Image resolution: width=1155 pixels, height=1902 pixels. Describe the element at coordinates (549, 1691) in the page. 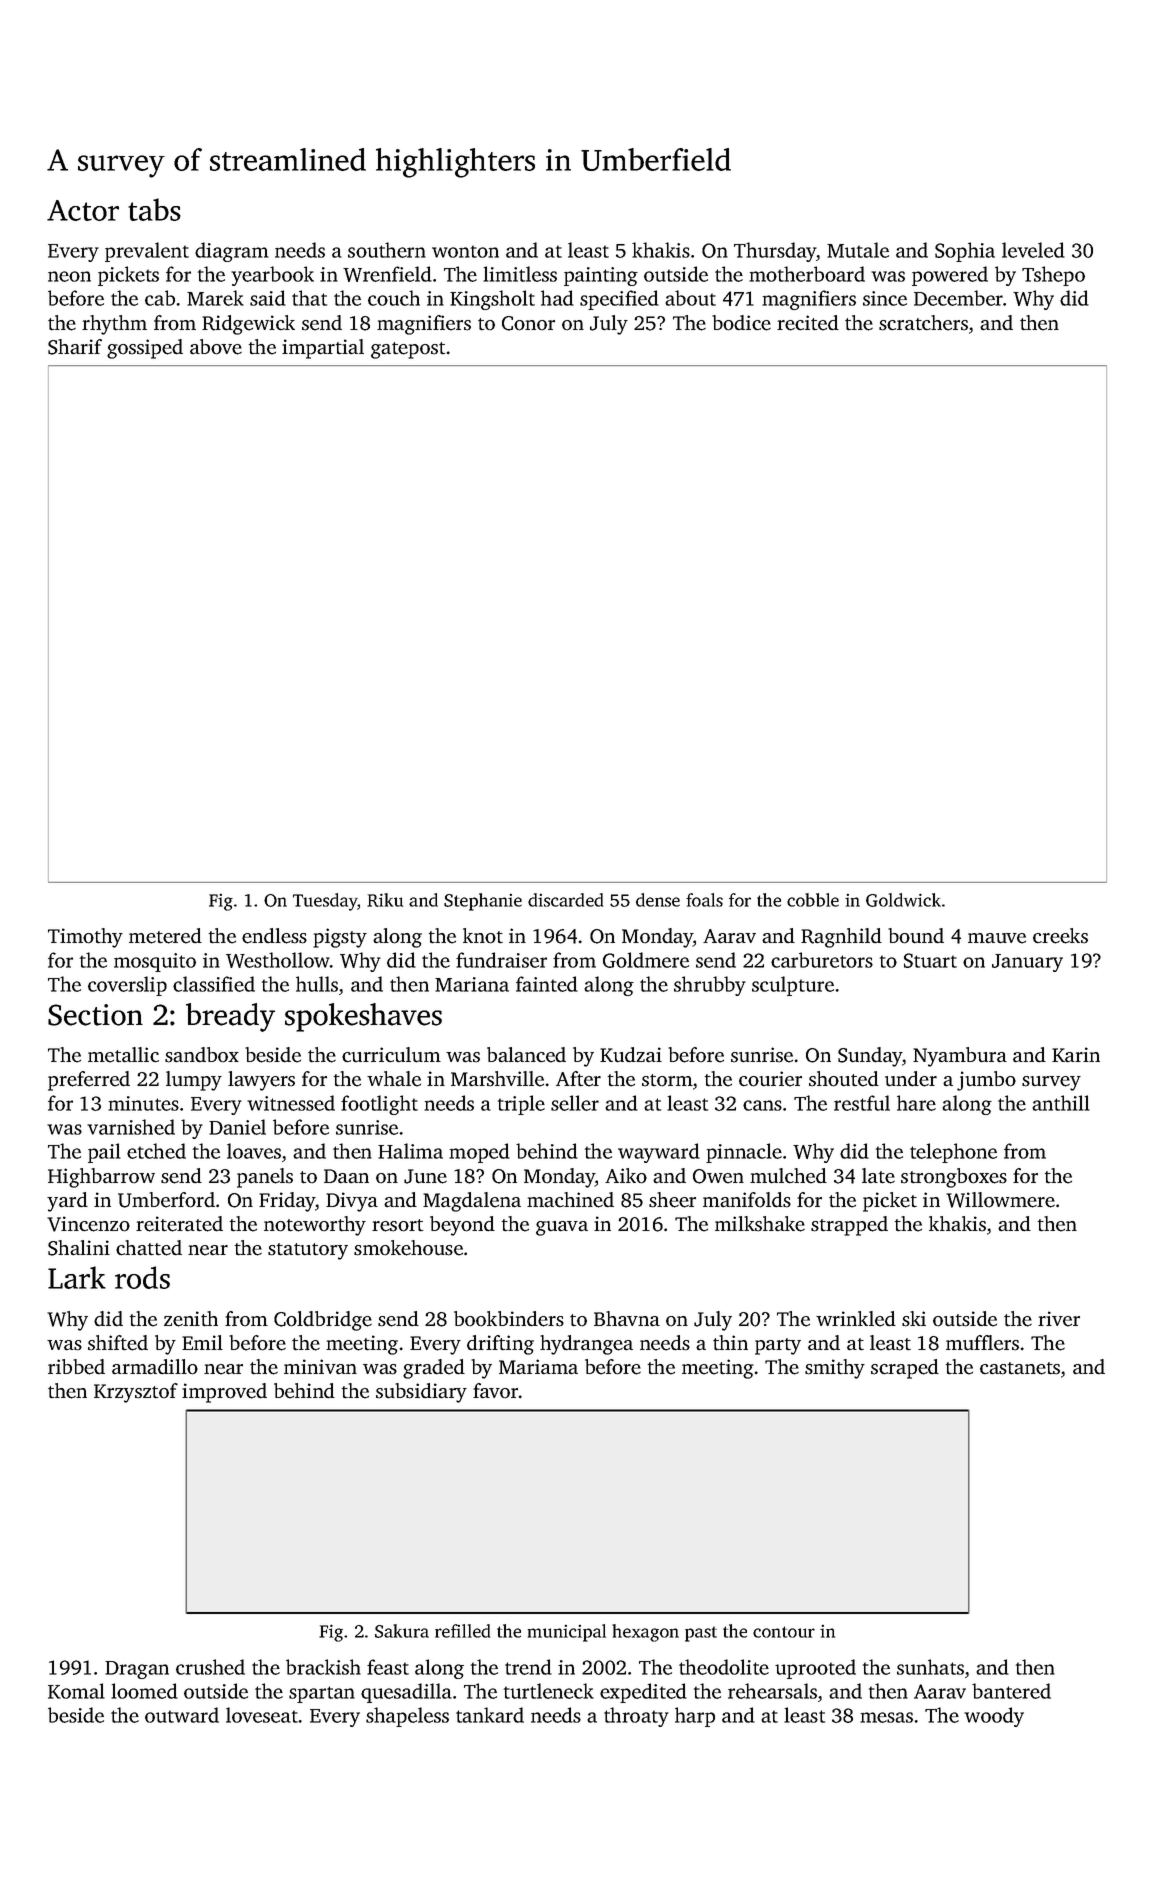

I see `turtleneck` at that location.
